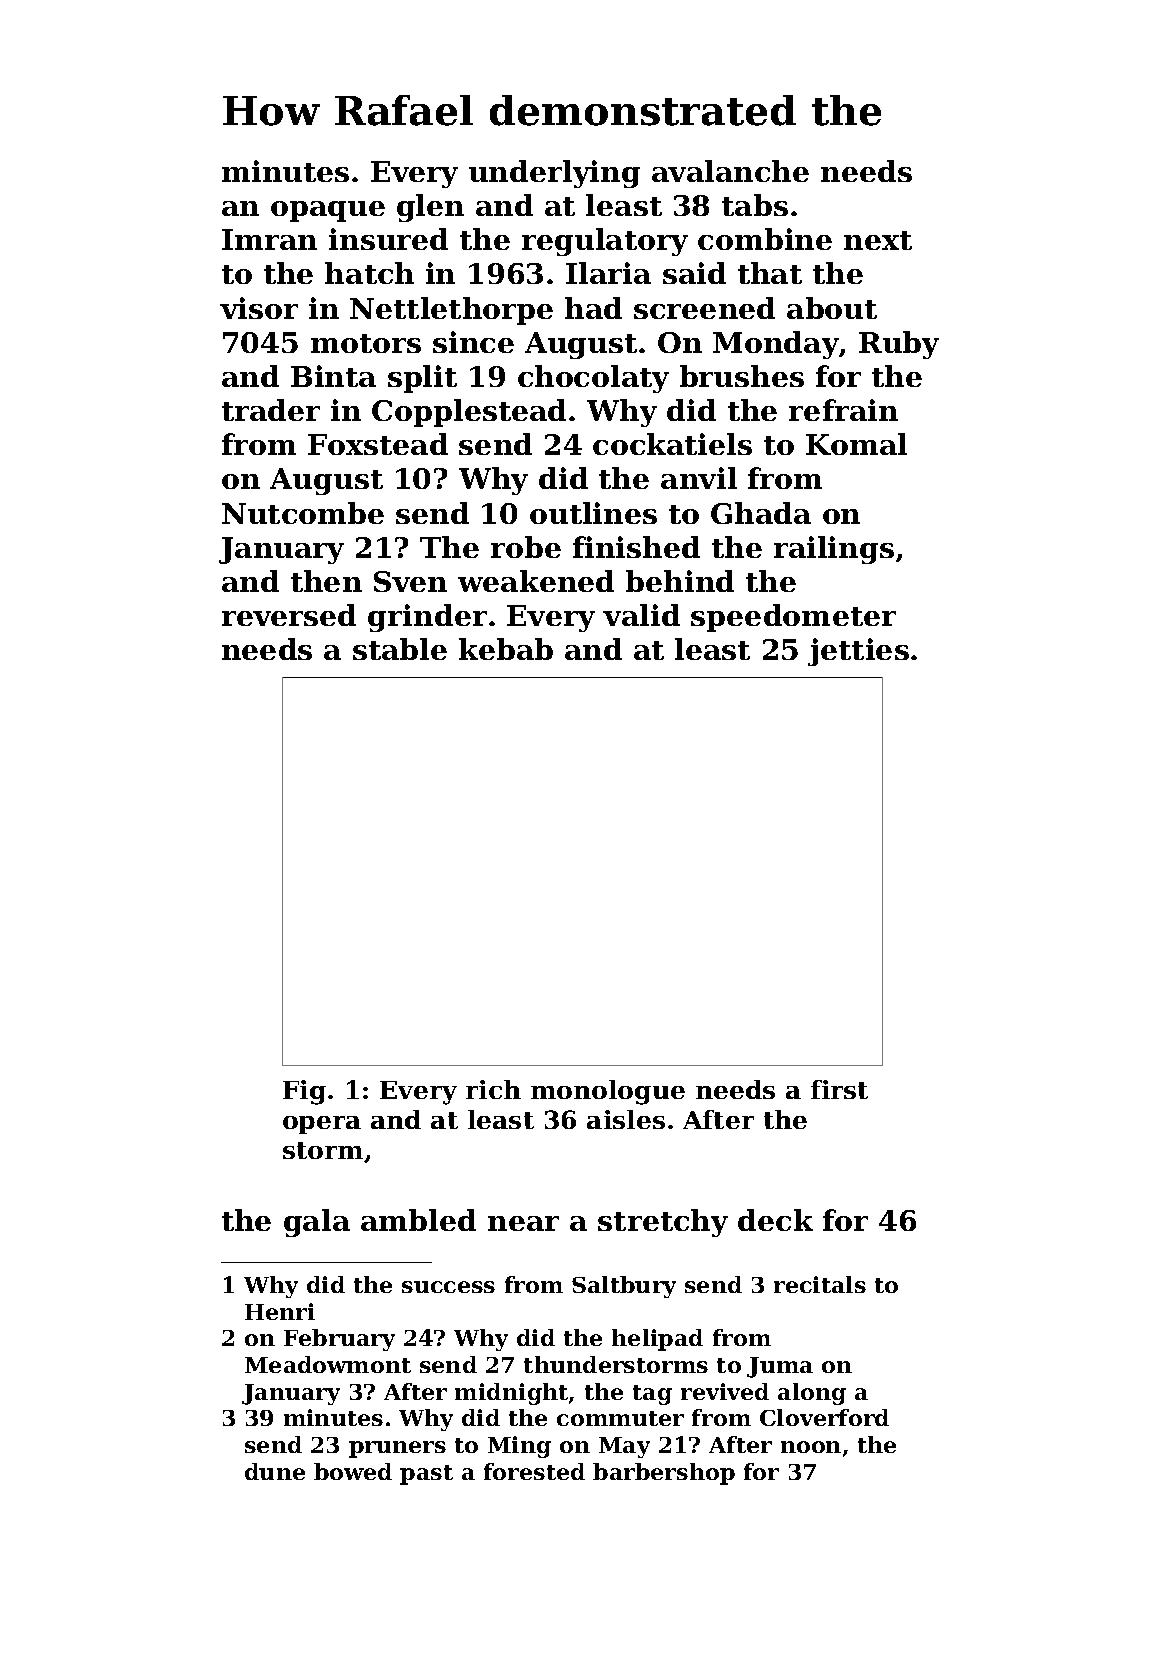 The image size is (1165, 1654). Describe the element at coordinates (506, 649) in the screenshot. I see `kebab` at that location.
